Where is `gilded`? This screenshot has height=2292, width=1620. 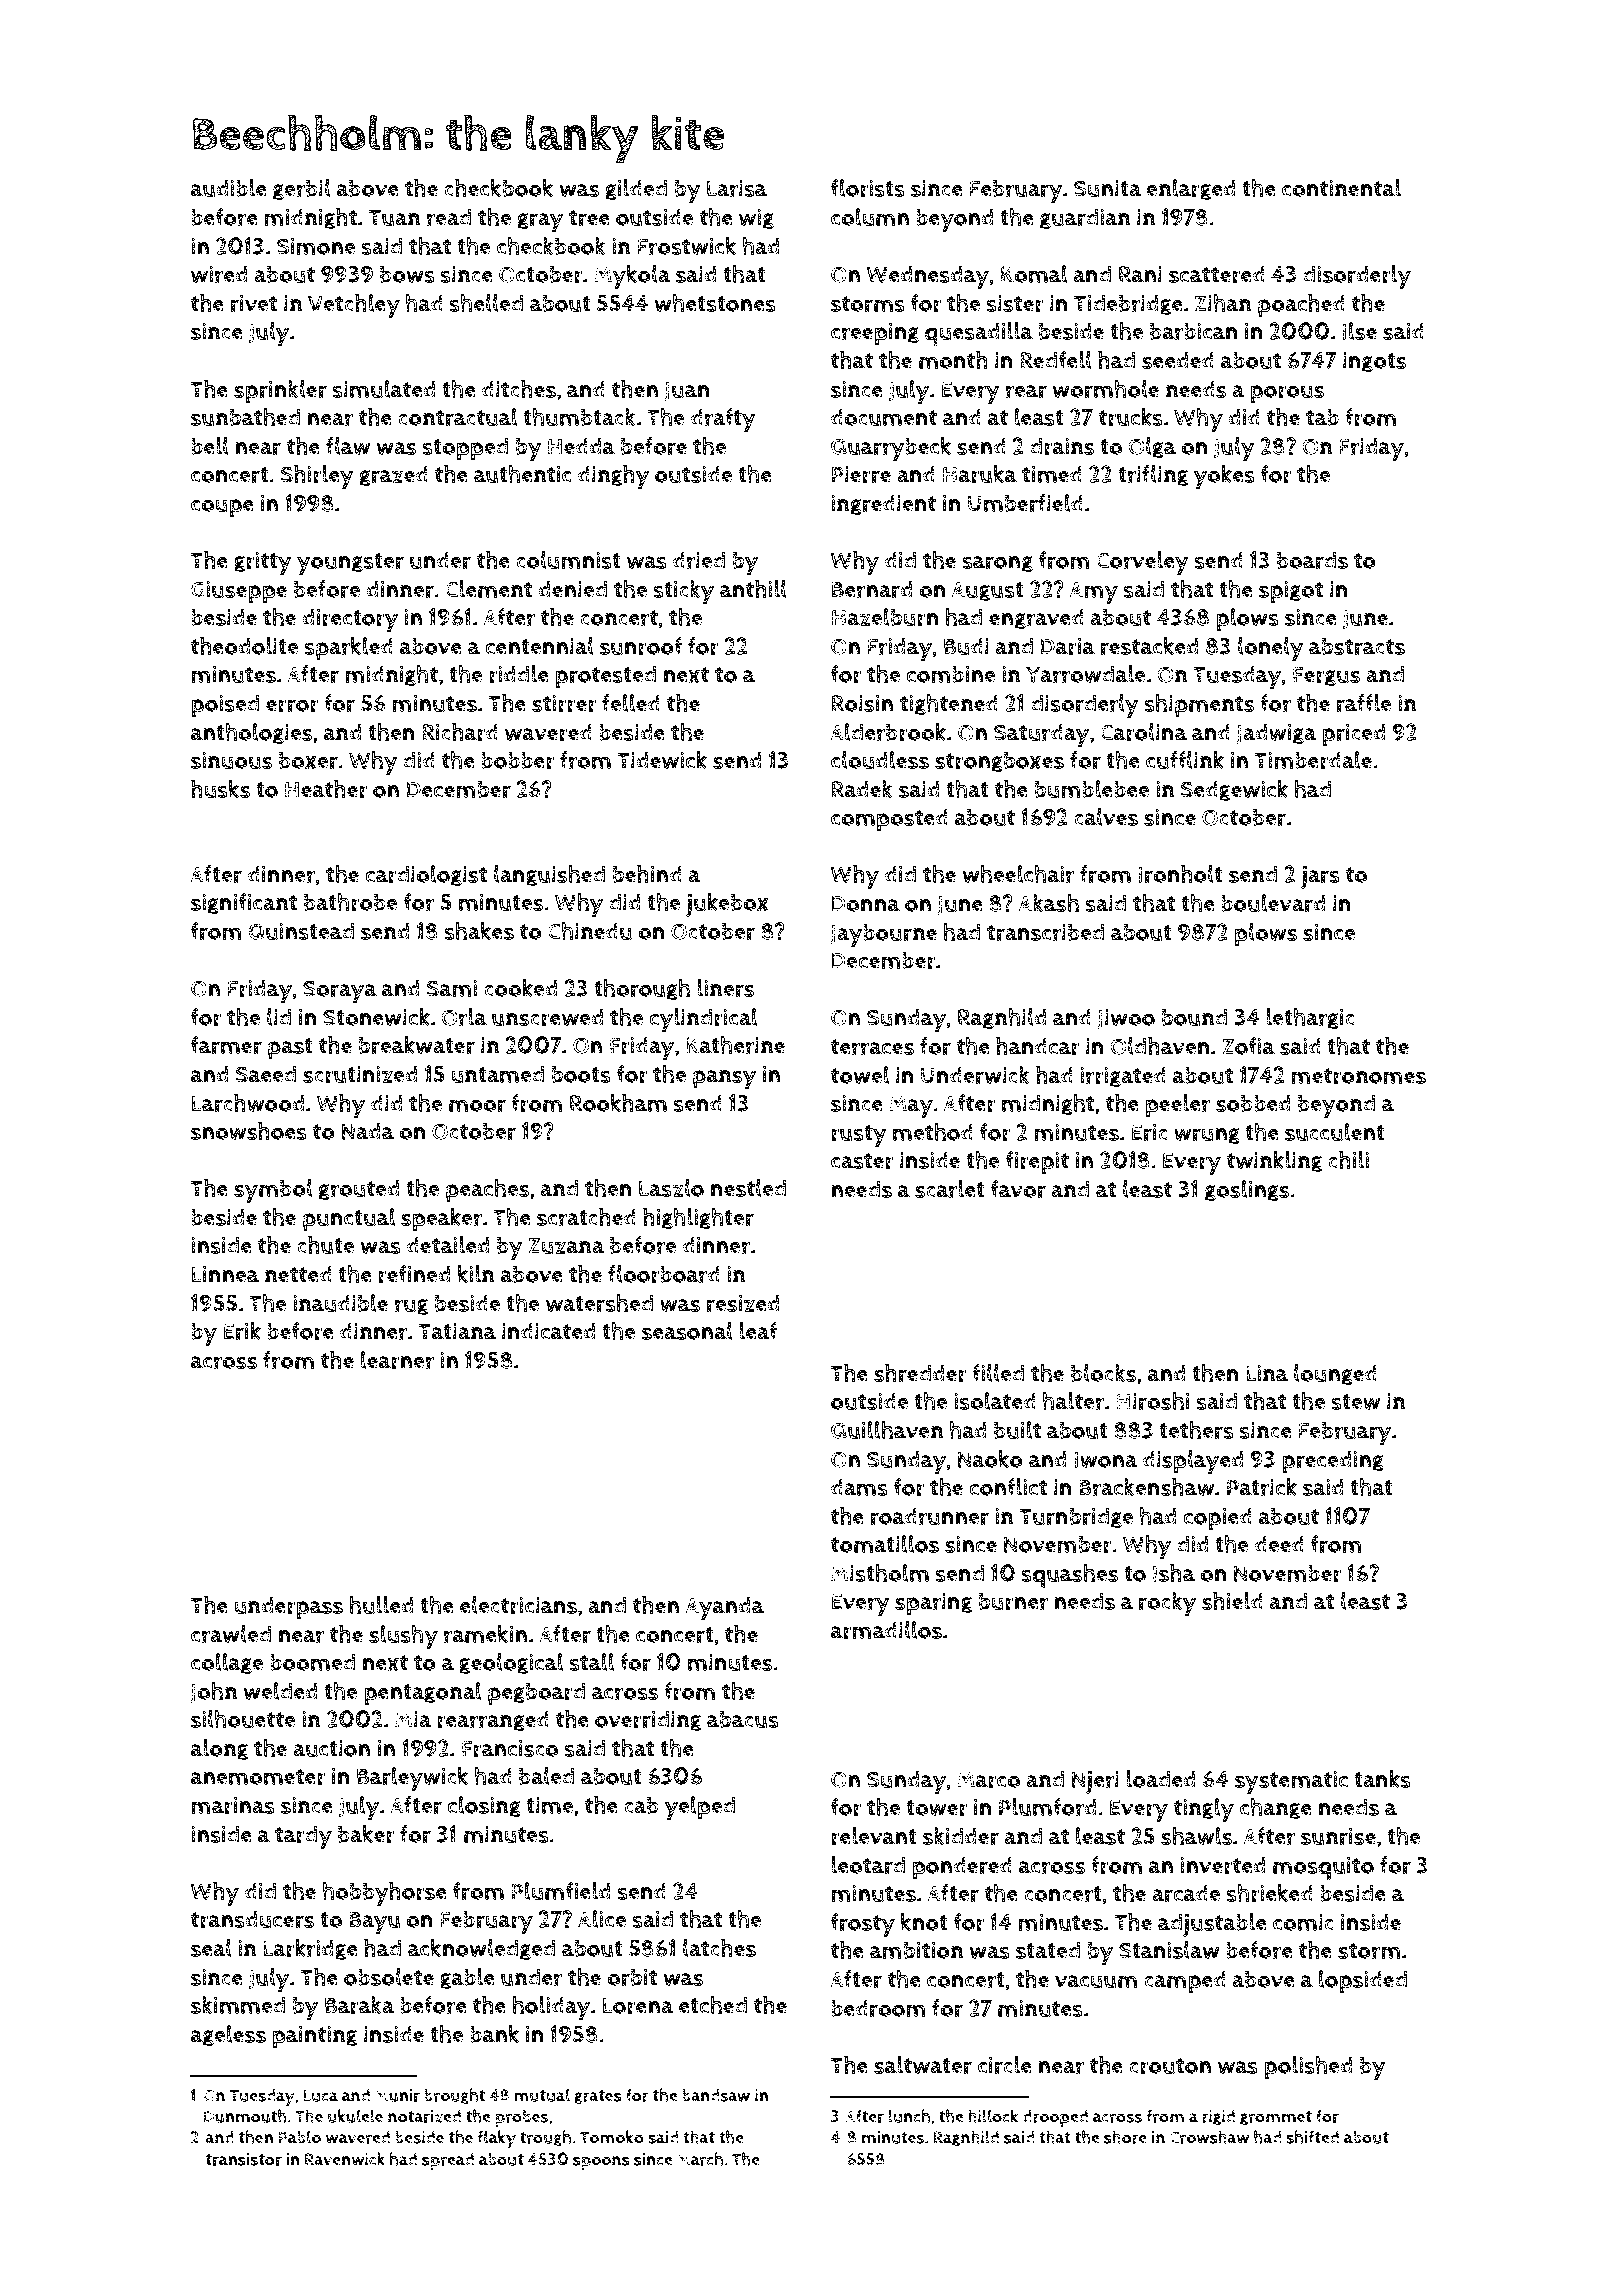
gilded is located at coordinates (636, 190).
